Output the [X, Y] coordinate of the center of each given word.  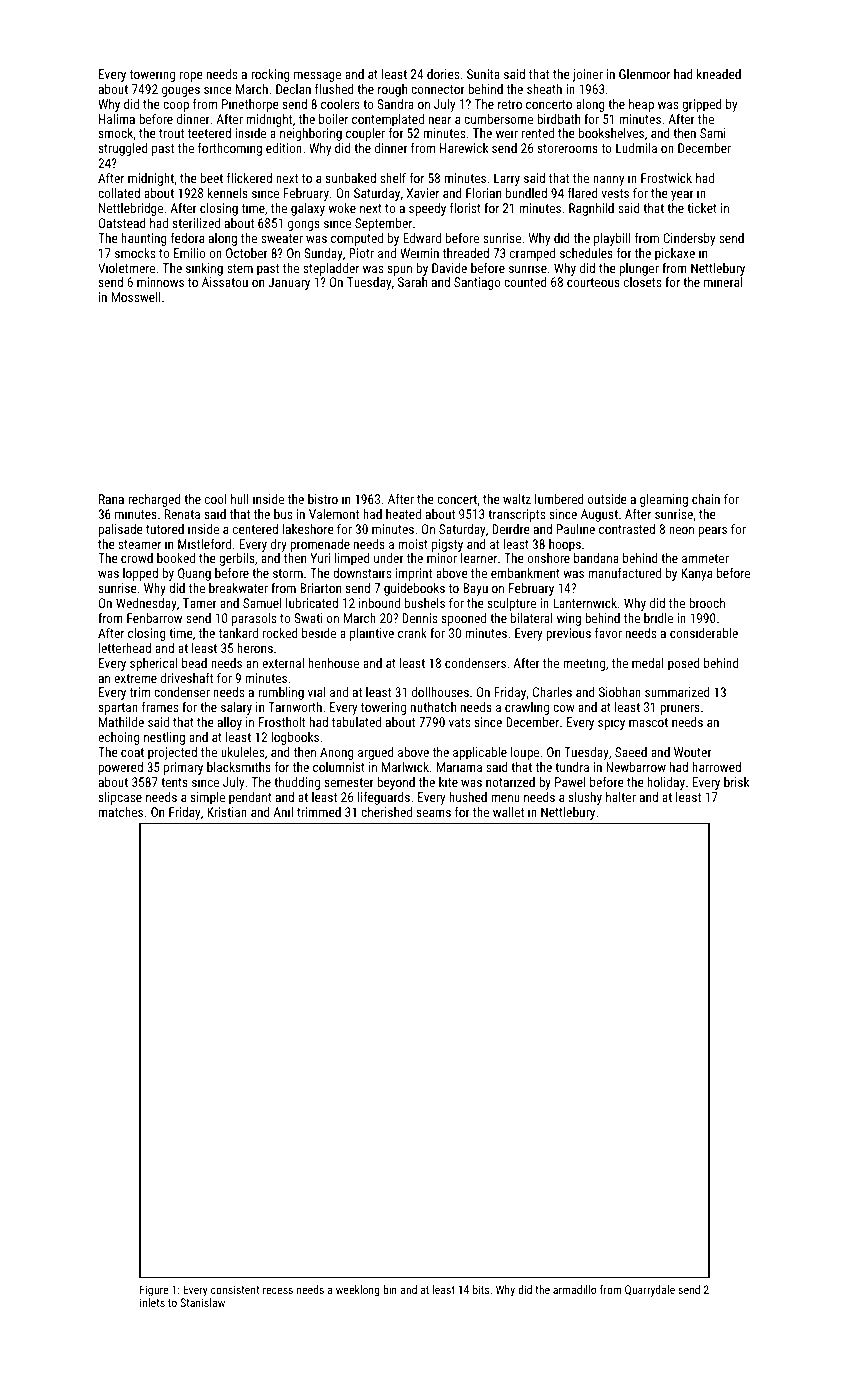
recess [278, 1290]
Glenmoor [644, 74]
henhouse [333, 663]
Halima [117, 119]
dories [443, 74]
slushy [585, 798]
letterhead [125, 648]
